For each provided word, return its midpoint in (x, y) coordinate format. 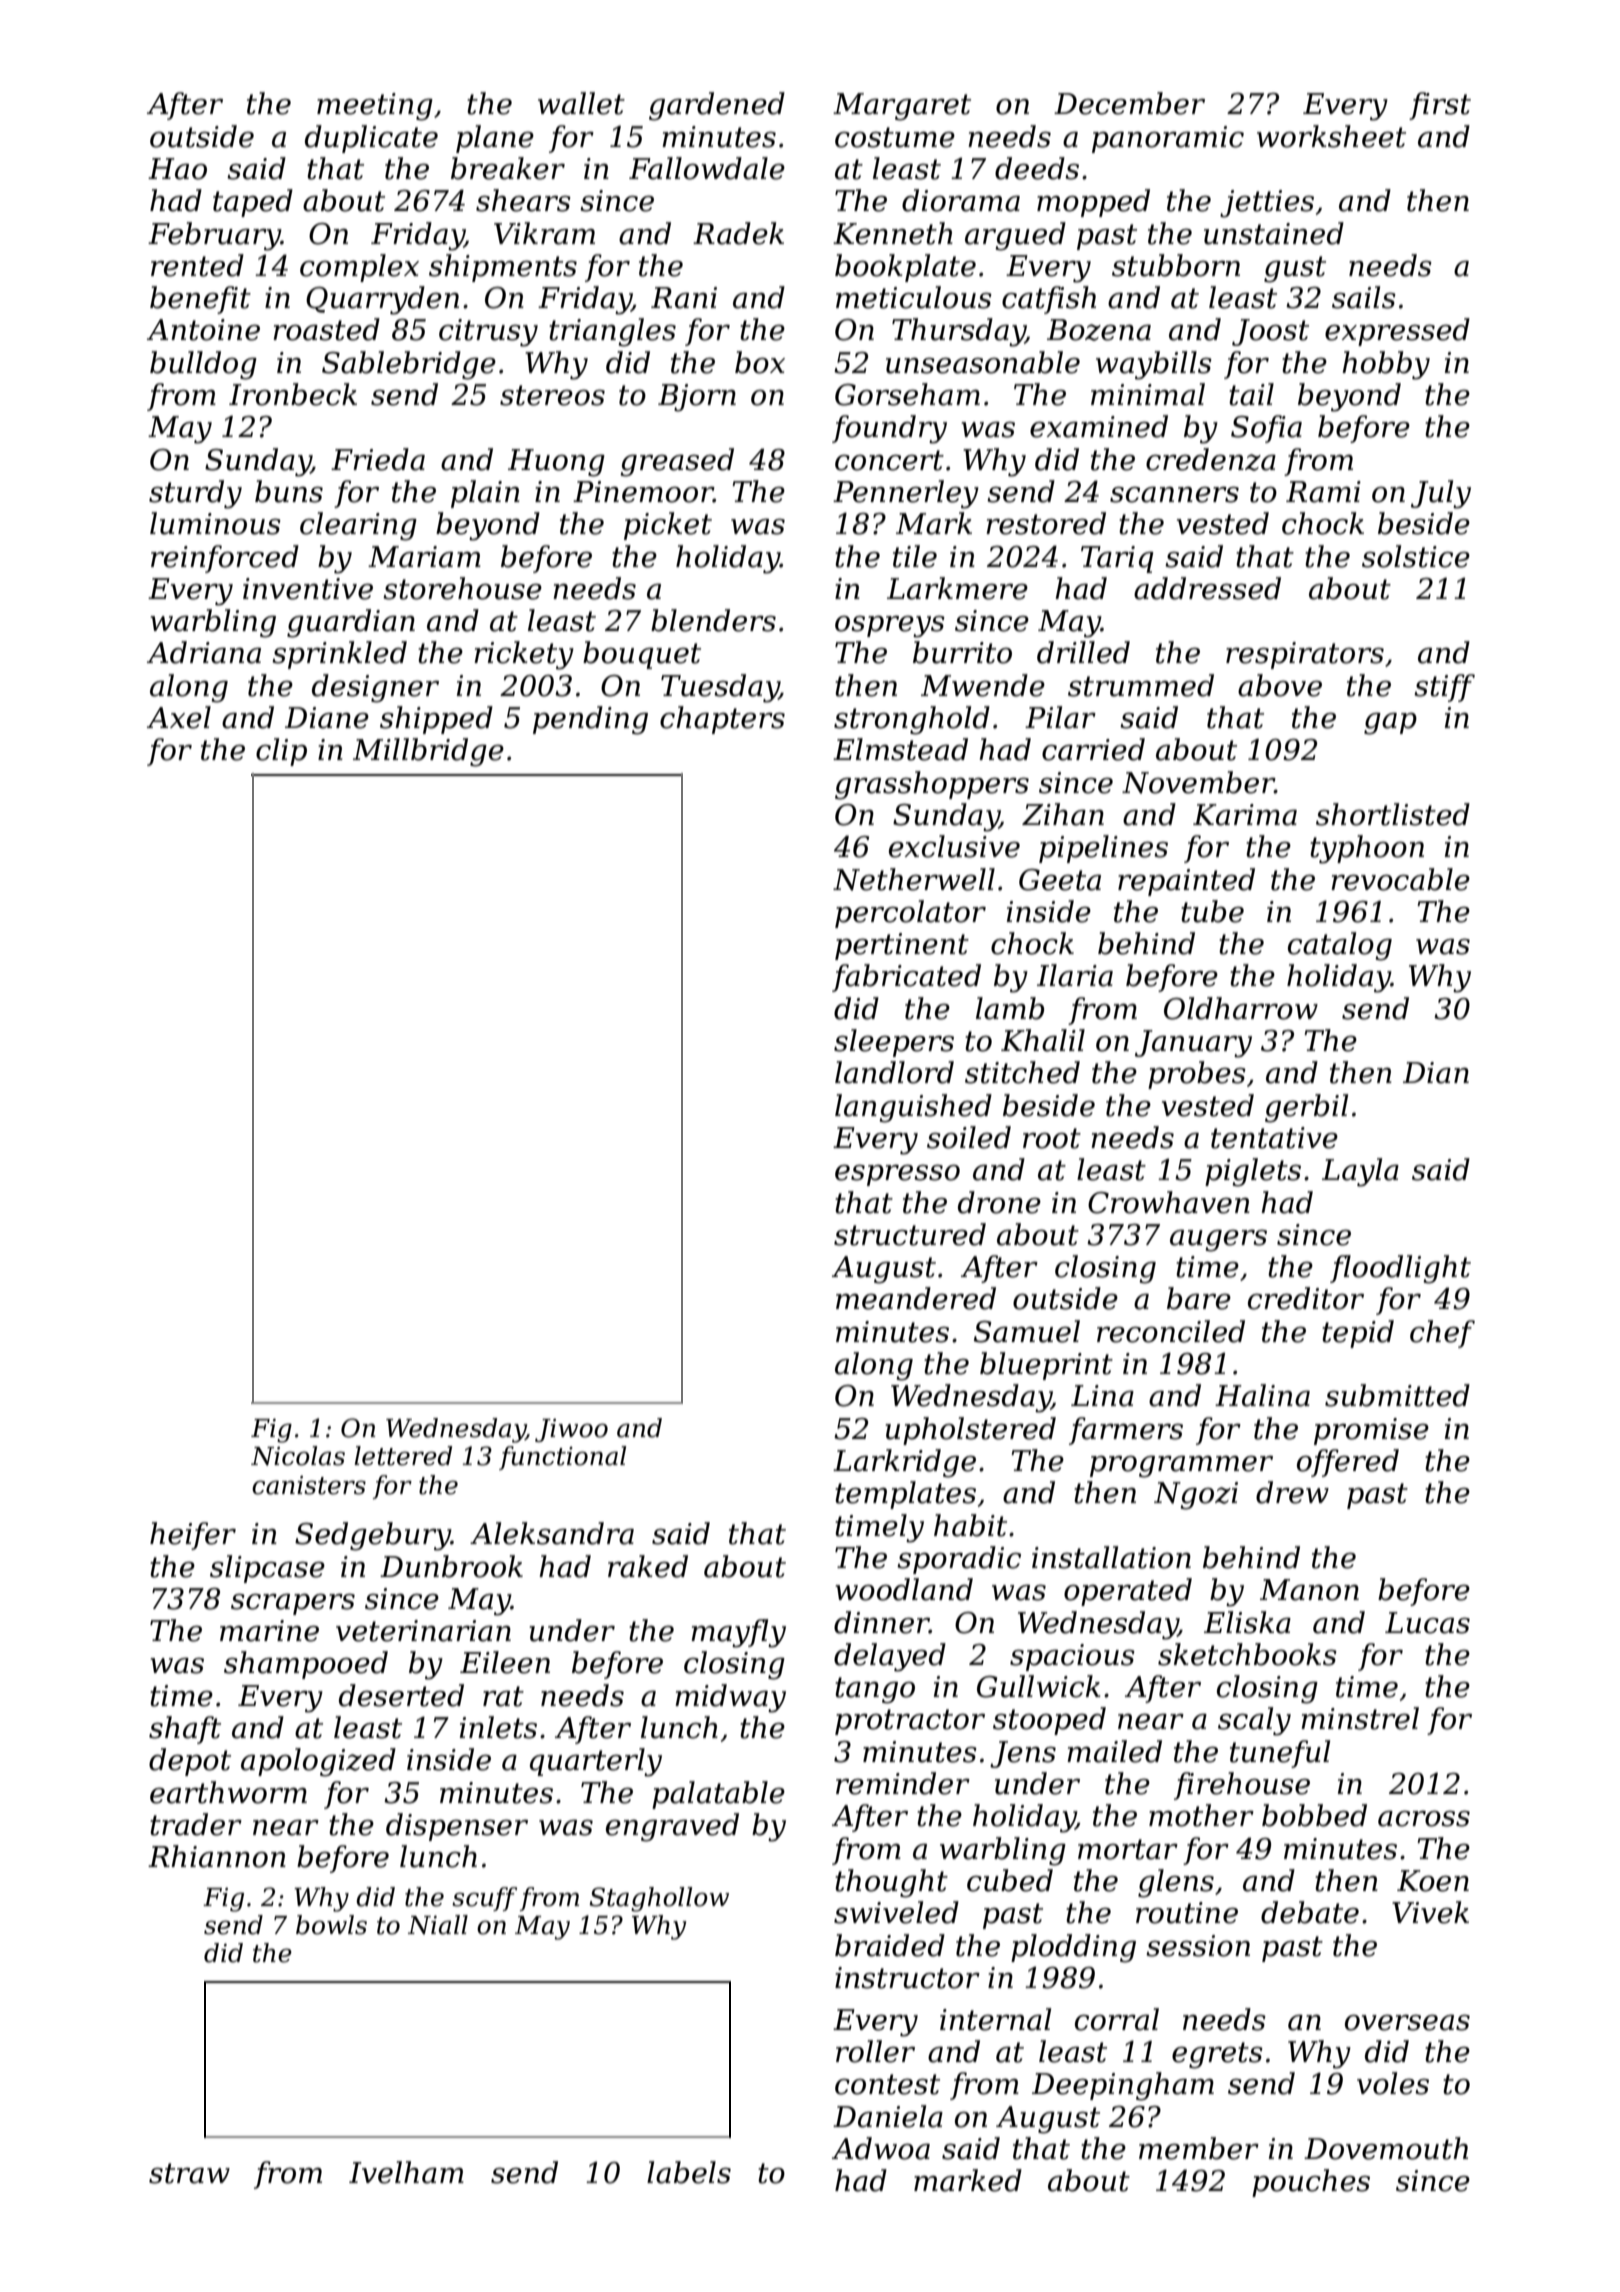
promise (1371, 1431)
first (1440, 106)
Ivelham (406, 2172)
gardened (717, 106)
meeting (375, 107)
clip (281, 752)
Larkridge (904, 1463)
